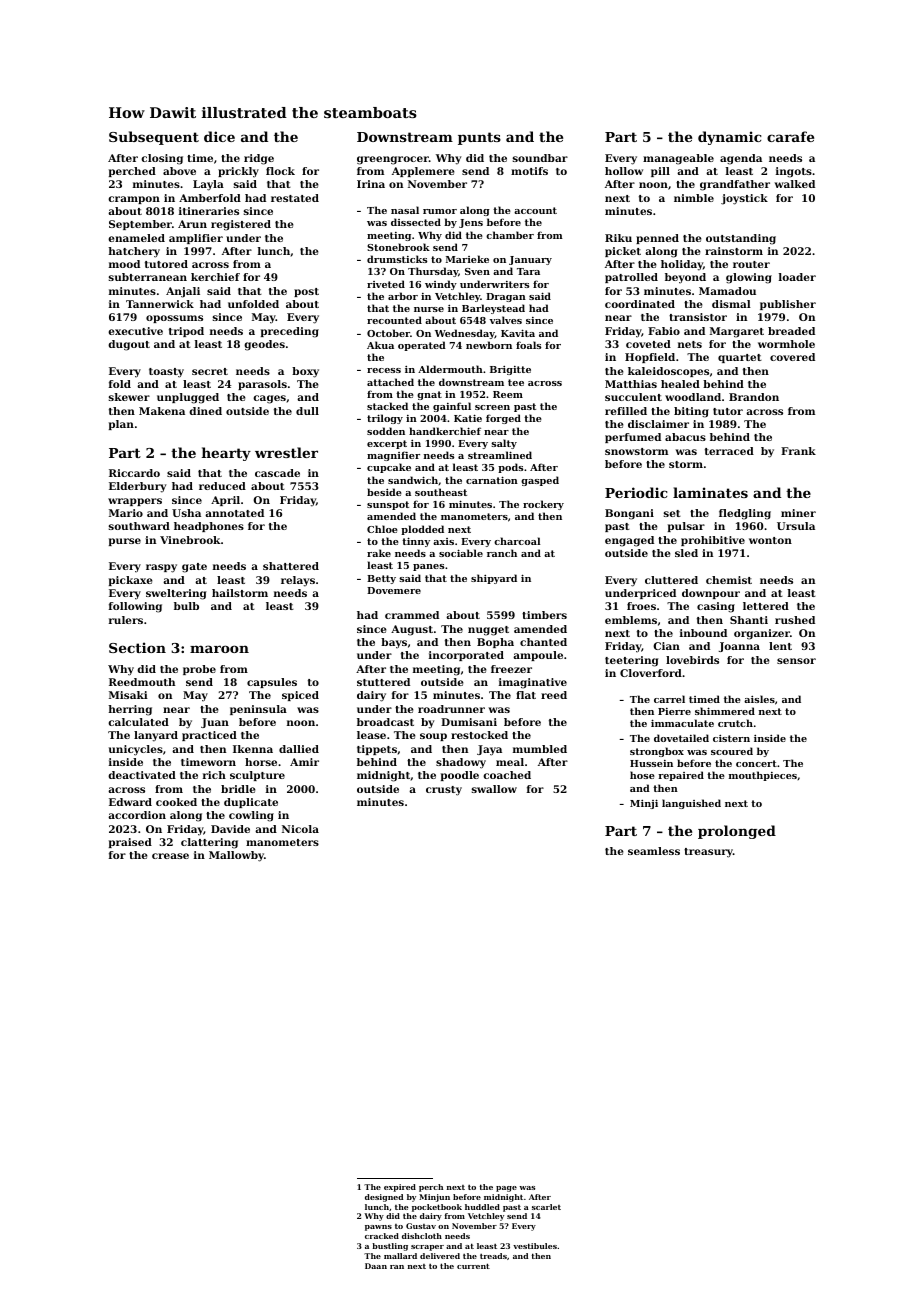 Image resolution: width=924 pixels, height=1308 pixels. What do you see at coordinates (790, 136) in the screenshot?
I see `carafe` at bounding box center [790, 136].
